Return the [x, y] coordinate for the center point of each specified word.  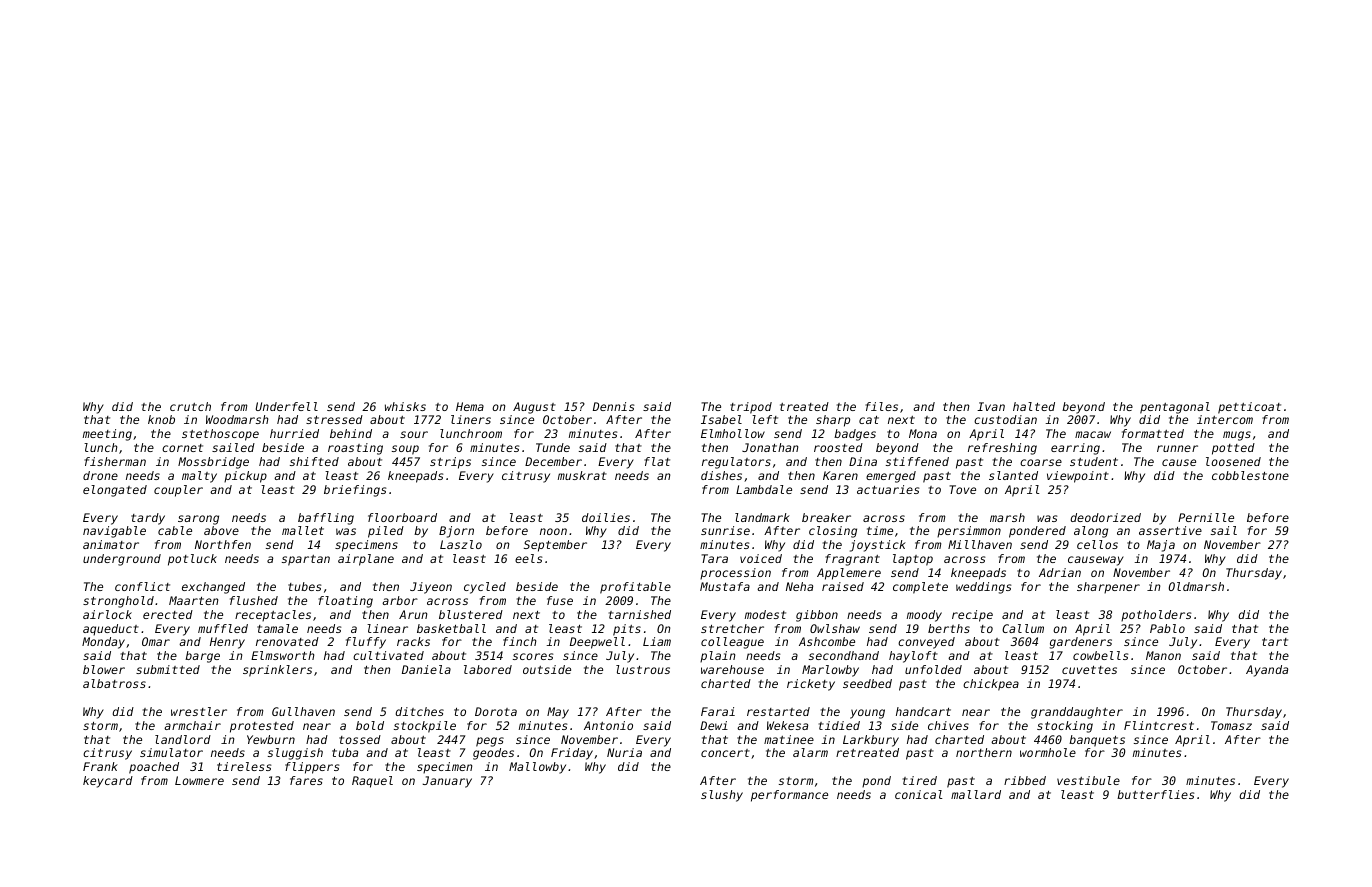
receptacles [273, 616]
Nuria [624, 752]
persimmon [969, 532]
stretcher [732, 628]
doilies [606, 517]
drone [100, 475]
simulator [171, 752]
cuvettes [1089, 670]
